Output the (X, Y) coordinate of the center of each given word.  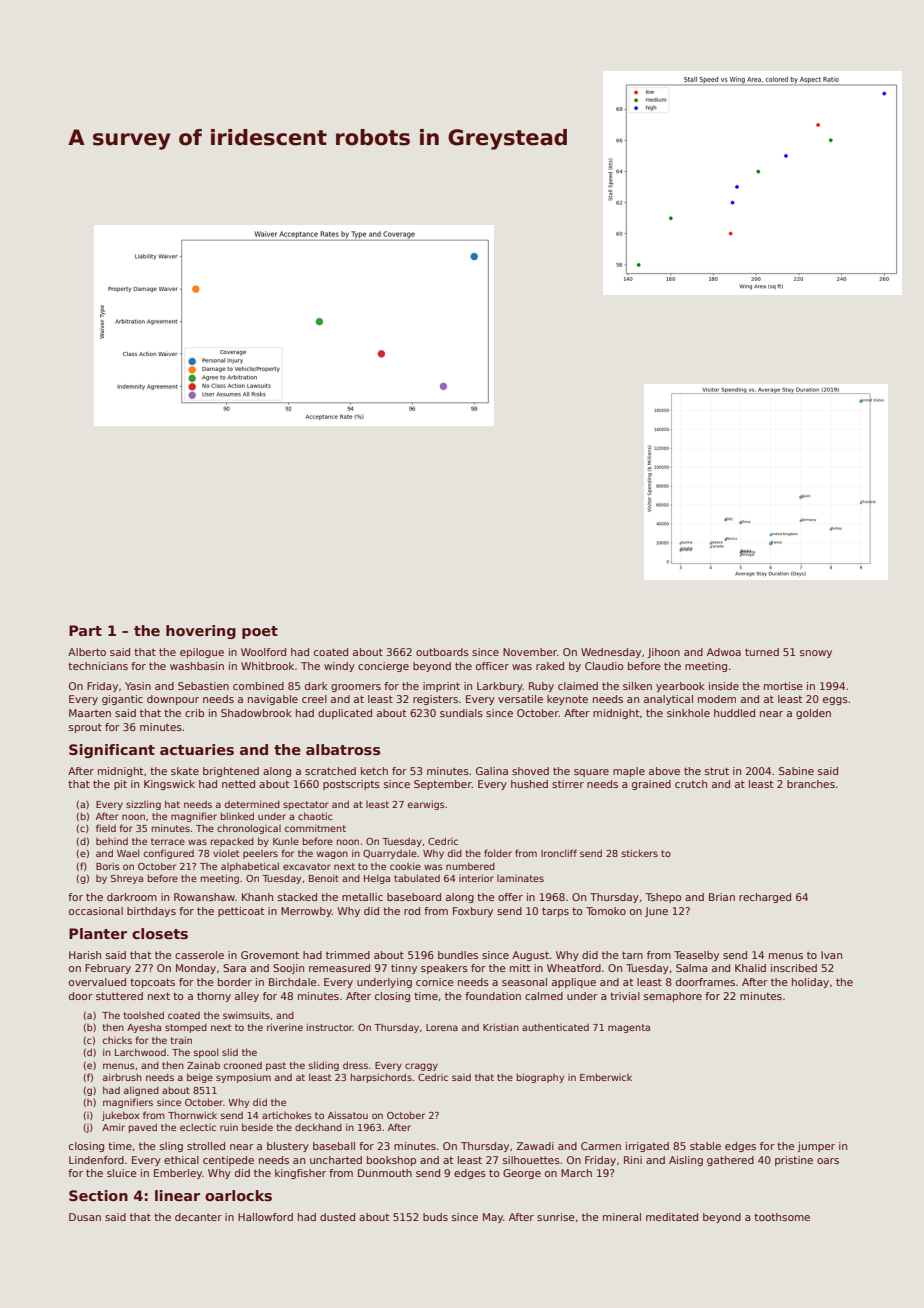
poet (260, 632)
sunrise (556, 1217)
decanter (198, 1217)
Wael (128, 853)
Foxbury (473, 912)
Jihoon (664, 653)
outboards (442, 652)
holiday (810, 983)
